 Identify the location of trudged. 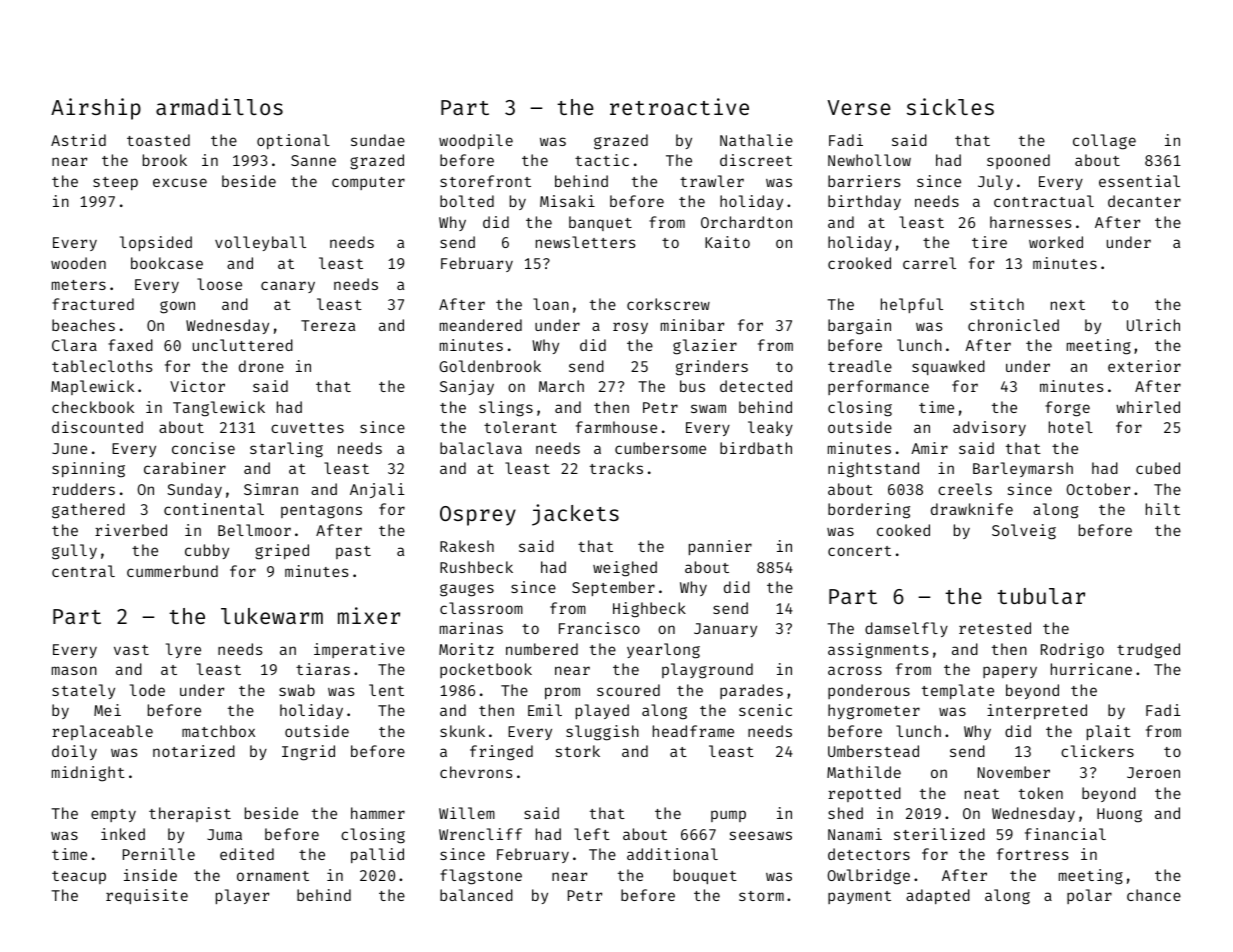
(1148, 651).
